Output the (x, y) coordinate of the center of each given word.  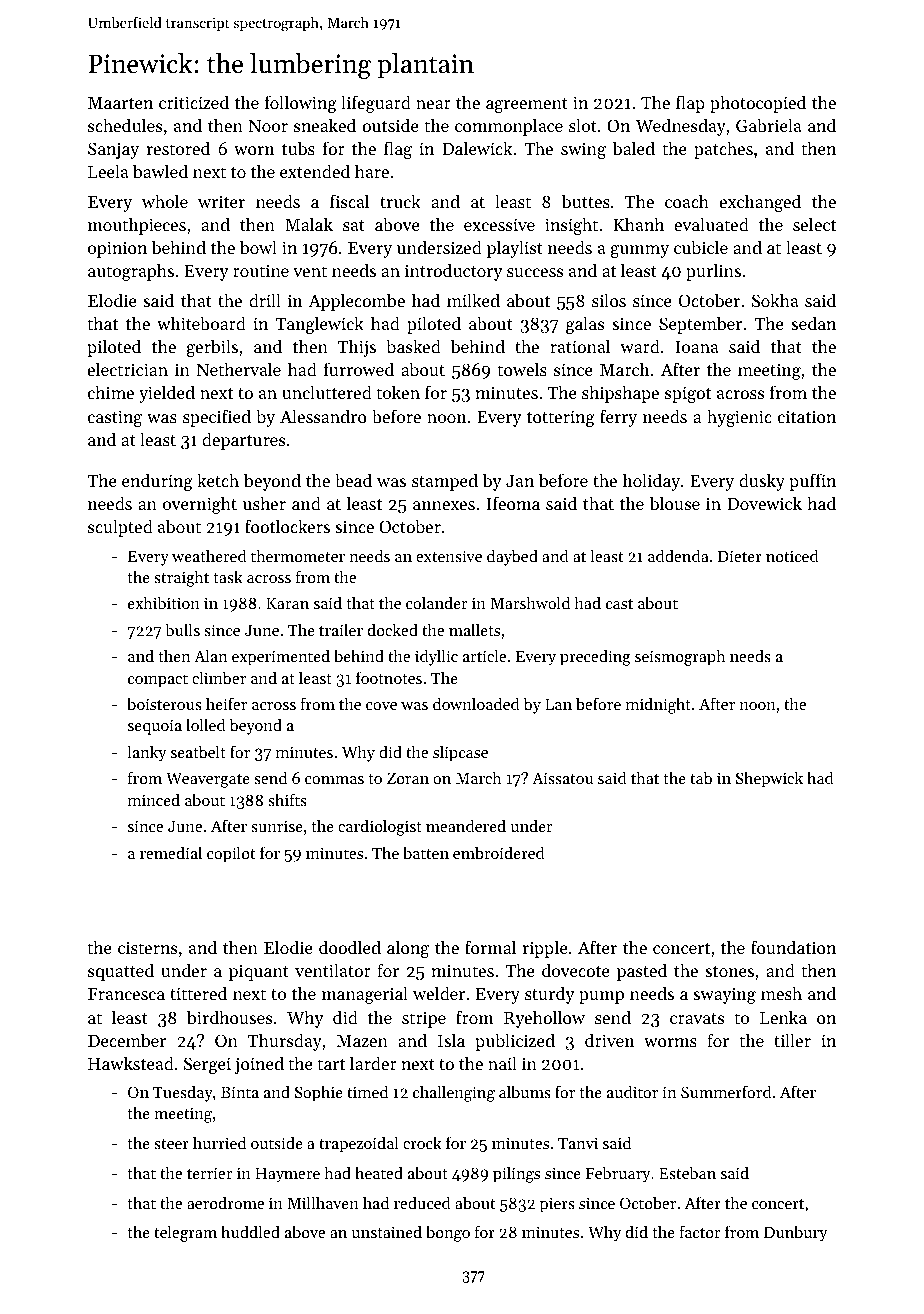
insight (571, 226)
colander (436, 602)
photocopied (758, 104)
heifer (226, 703)
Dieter (740, 556)
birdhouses (229, 1017)
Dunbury (795, 1233)
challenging (454, 1093)
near (433, 104)
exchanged (760, 203)
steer (171, 1144)
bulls (182, 629)
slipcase (460, 753)
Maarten (120, 103)
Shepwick (769, 779)
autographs (131, 272)
